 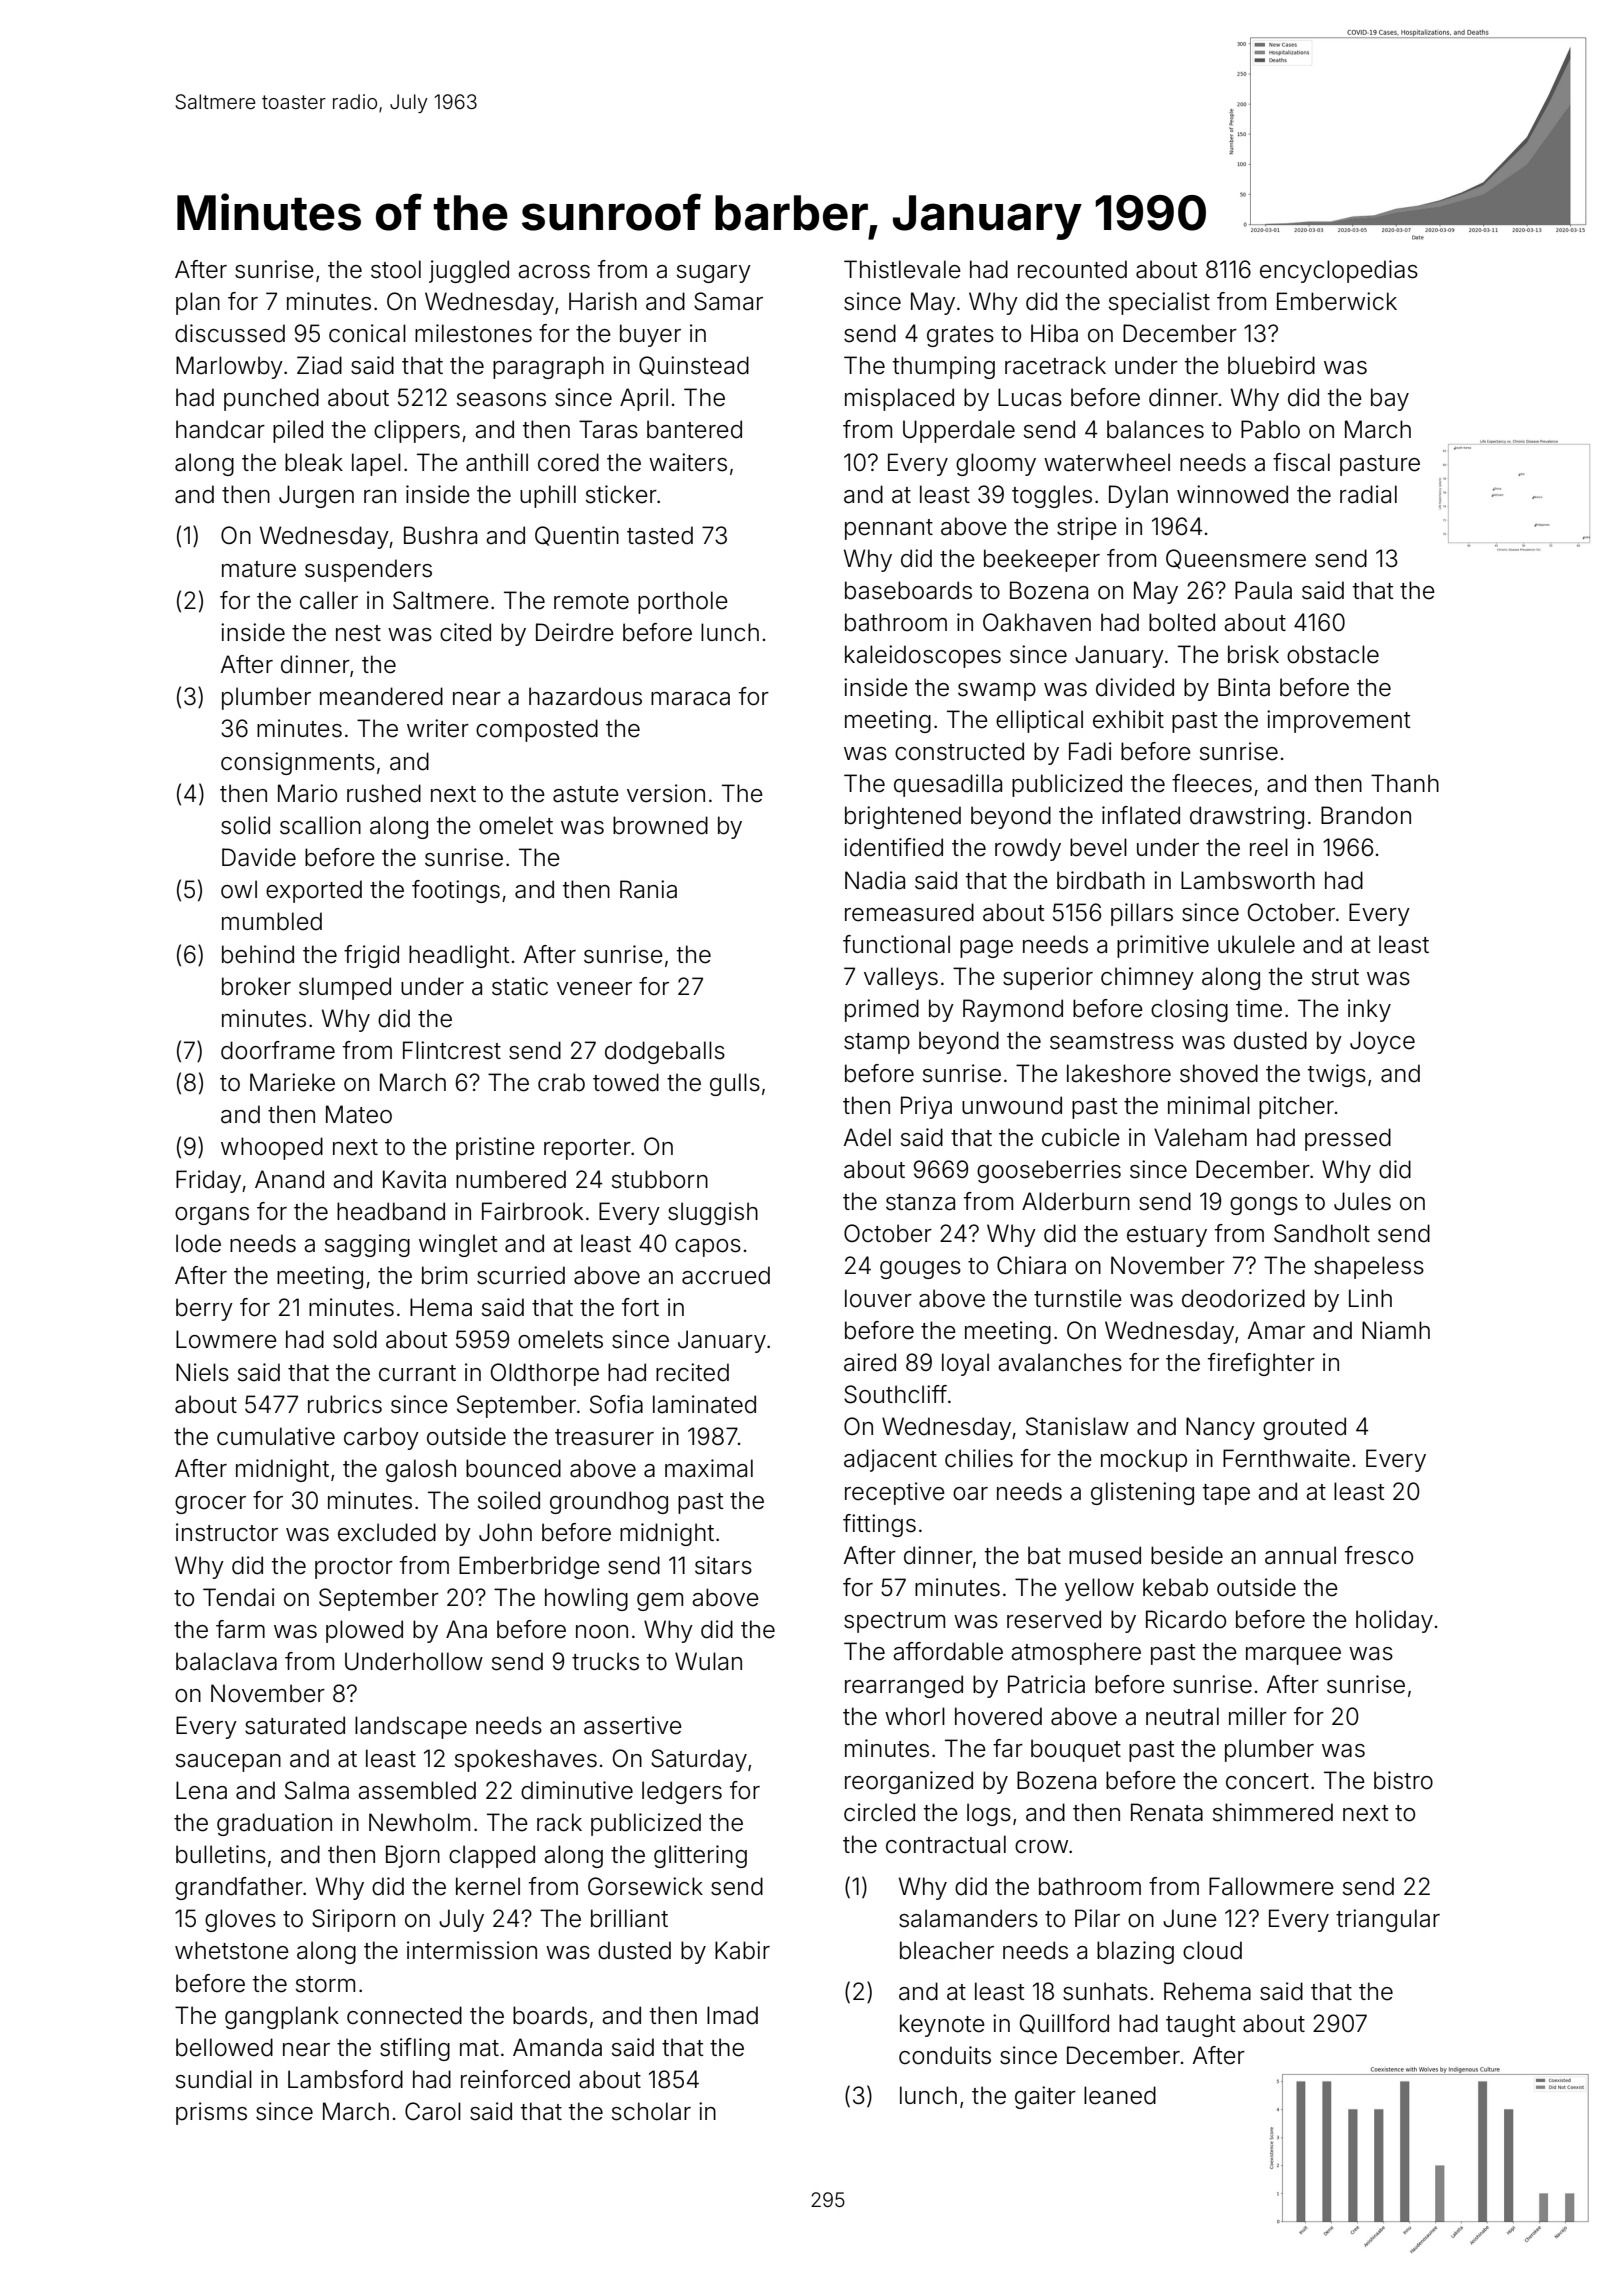 What do you see at coordinates (396, 269) in the screenshot?
I see `stool` at bounding box center [396, 269].
